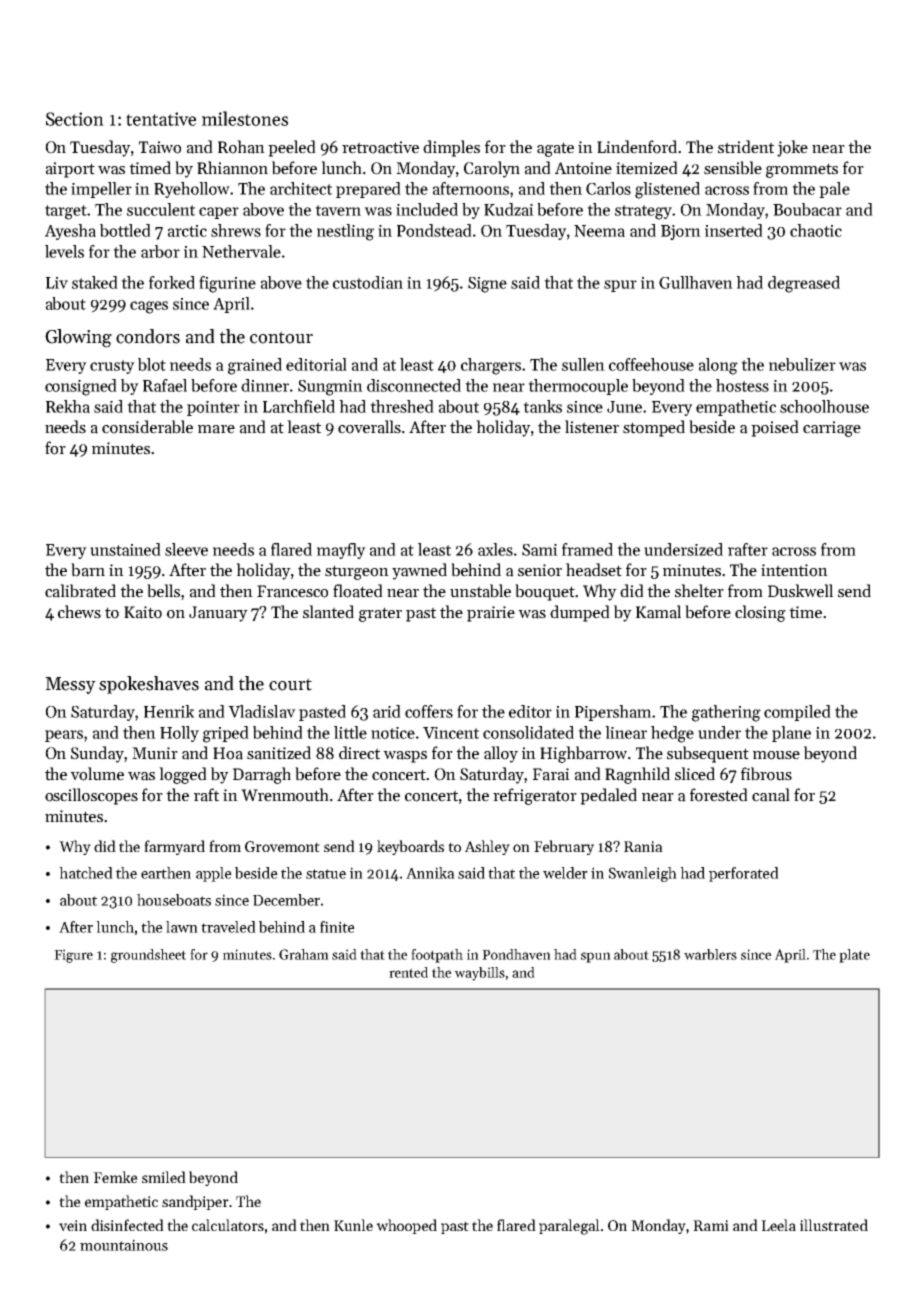  What do you see at coordinates (380, 147) in the screenshot?
I see `retroactive` at bounding box center [380, 147].
